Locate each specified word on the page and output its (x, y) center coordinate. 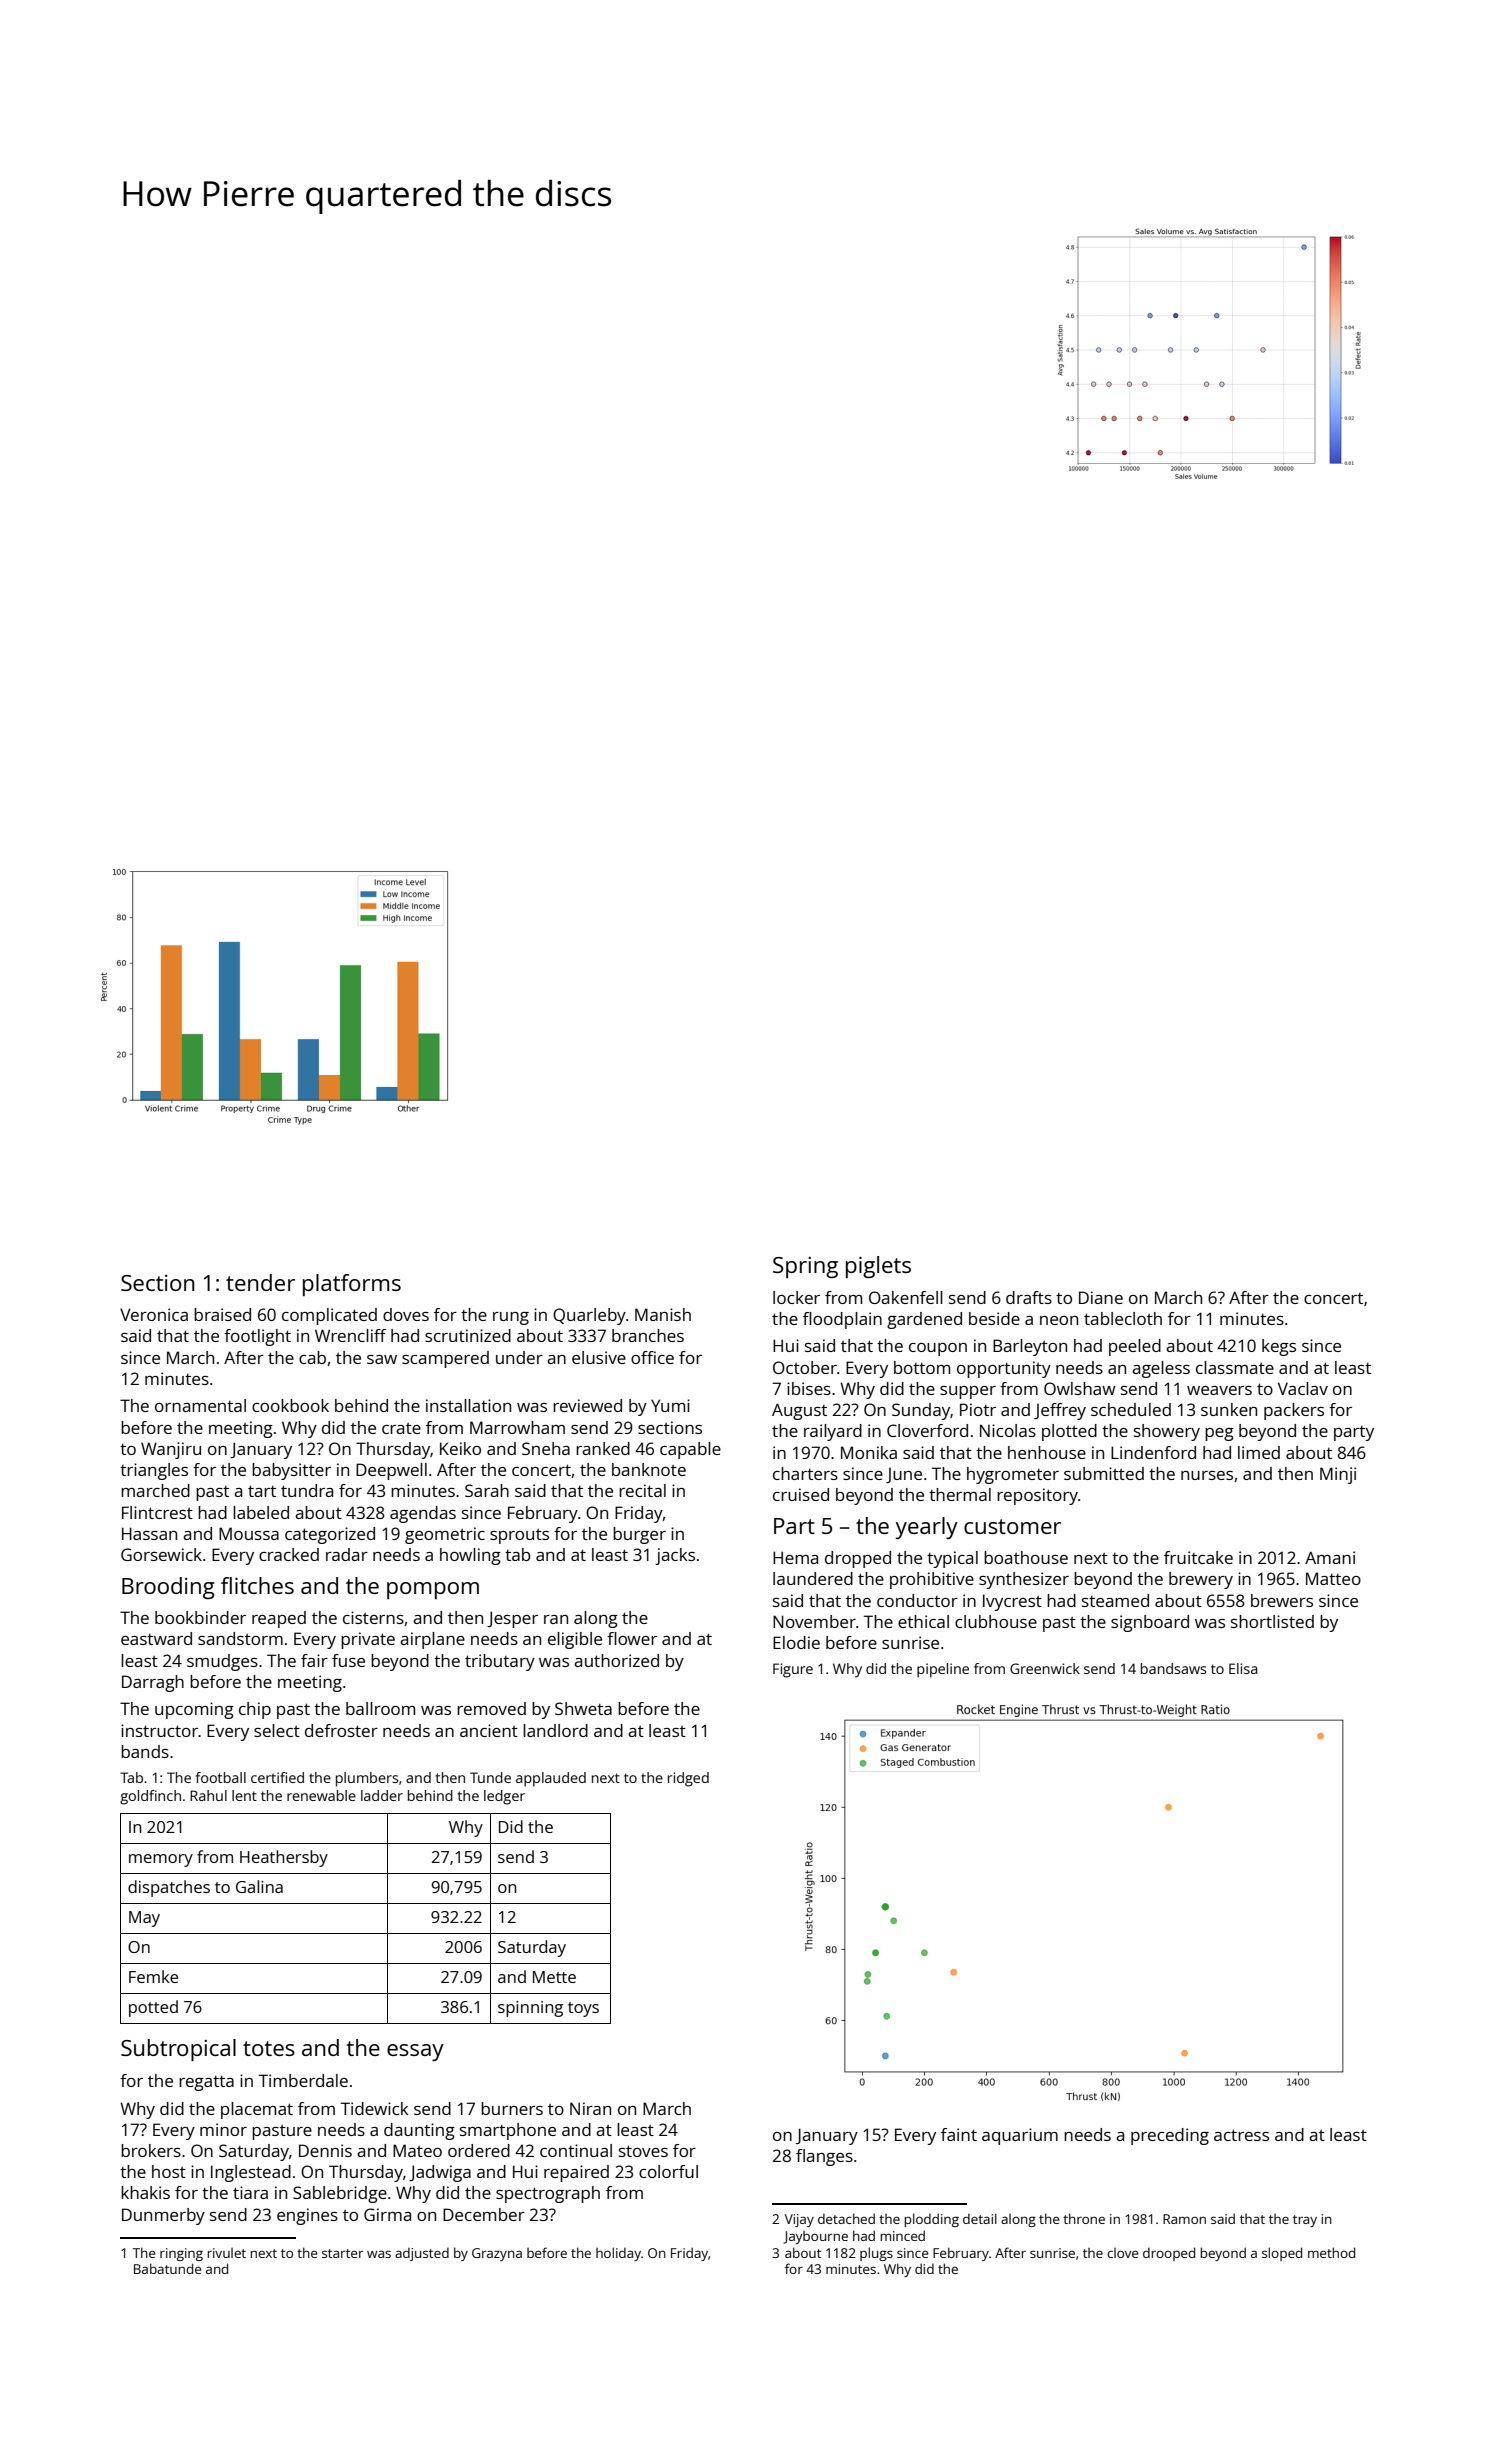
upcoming (194, 1710)
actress (1241, 2135)
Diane (1101, 1297)
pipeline (943, 1670)
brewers (1282, 1600)
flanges (824, 2157)
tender (260, 1282)
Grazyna (497, 2254)
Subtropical (178, 2050)
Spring (805, 1267)
